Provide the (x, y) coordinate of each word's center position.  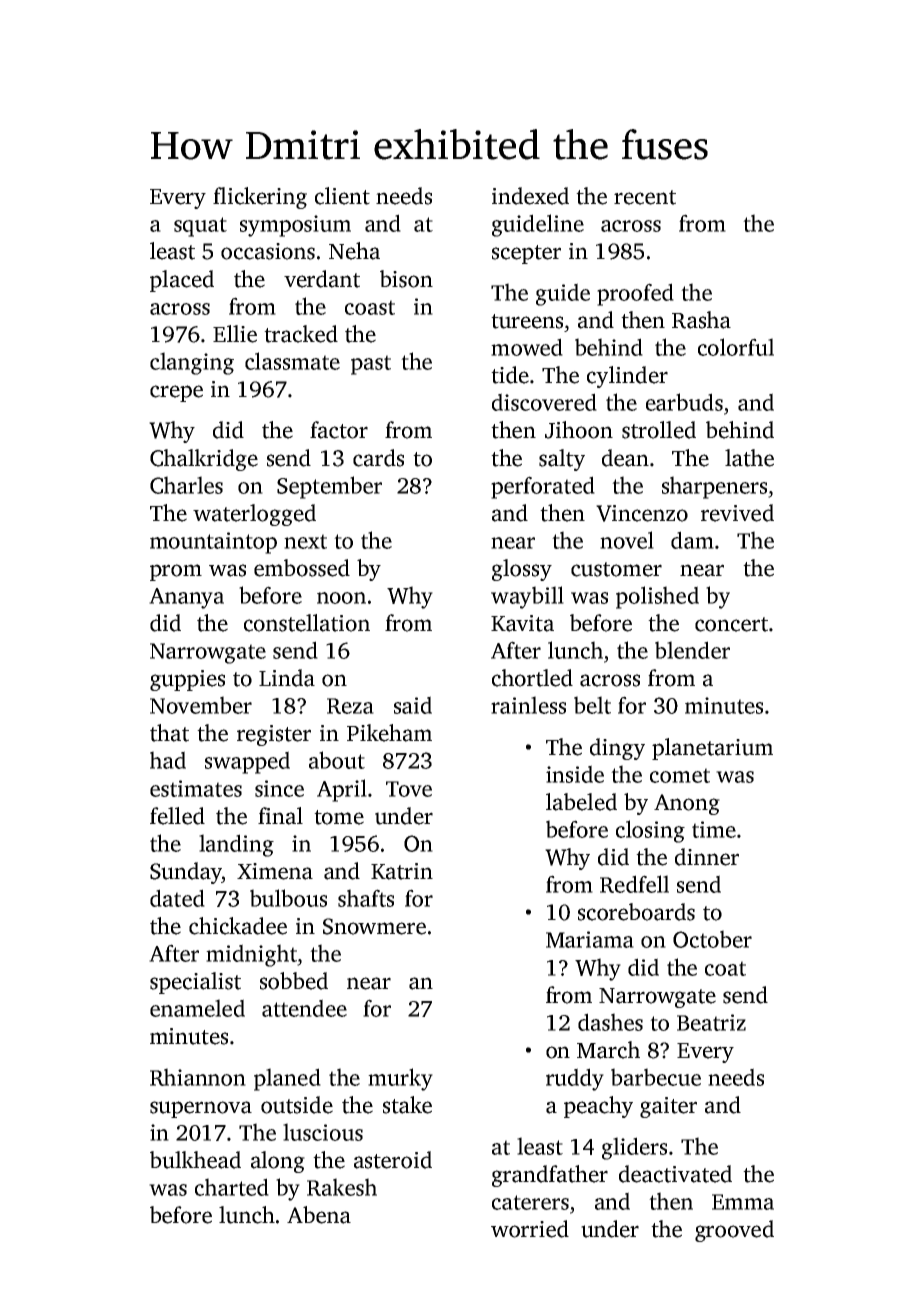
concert (731, 624)
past (371, 365)
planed (287, 1079)
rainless (528, 705)
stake (407, 1105)
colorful (736, 347)
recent (645, 197)
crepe (176, 393)
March (608, 1050)
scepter (526, 254)
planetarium (712, 749)
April (342, 790)
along (278, 1162)
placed (182, 281)
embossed (302, 568)
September (329, 487)
